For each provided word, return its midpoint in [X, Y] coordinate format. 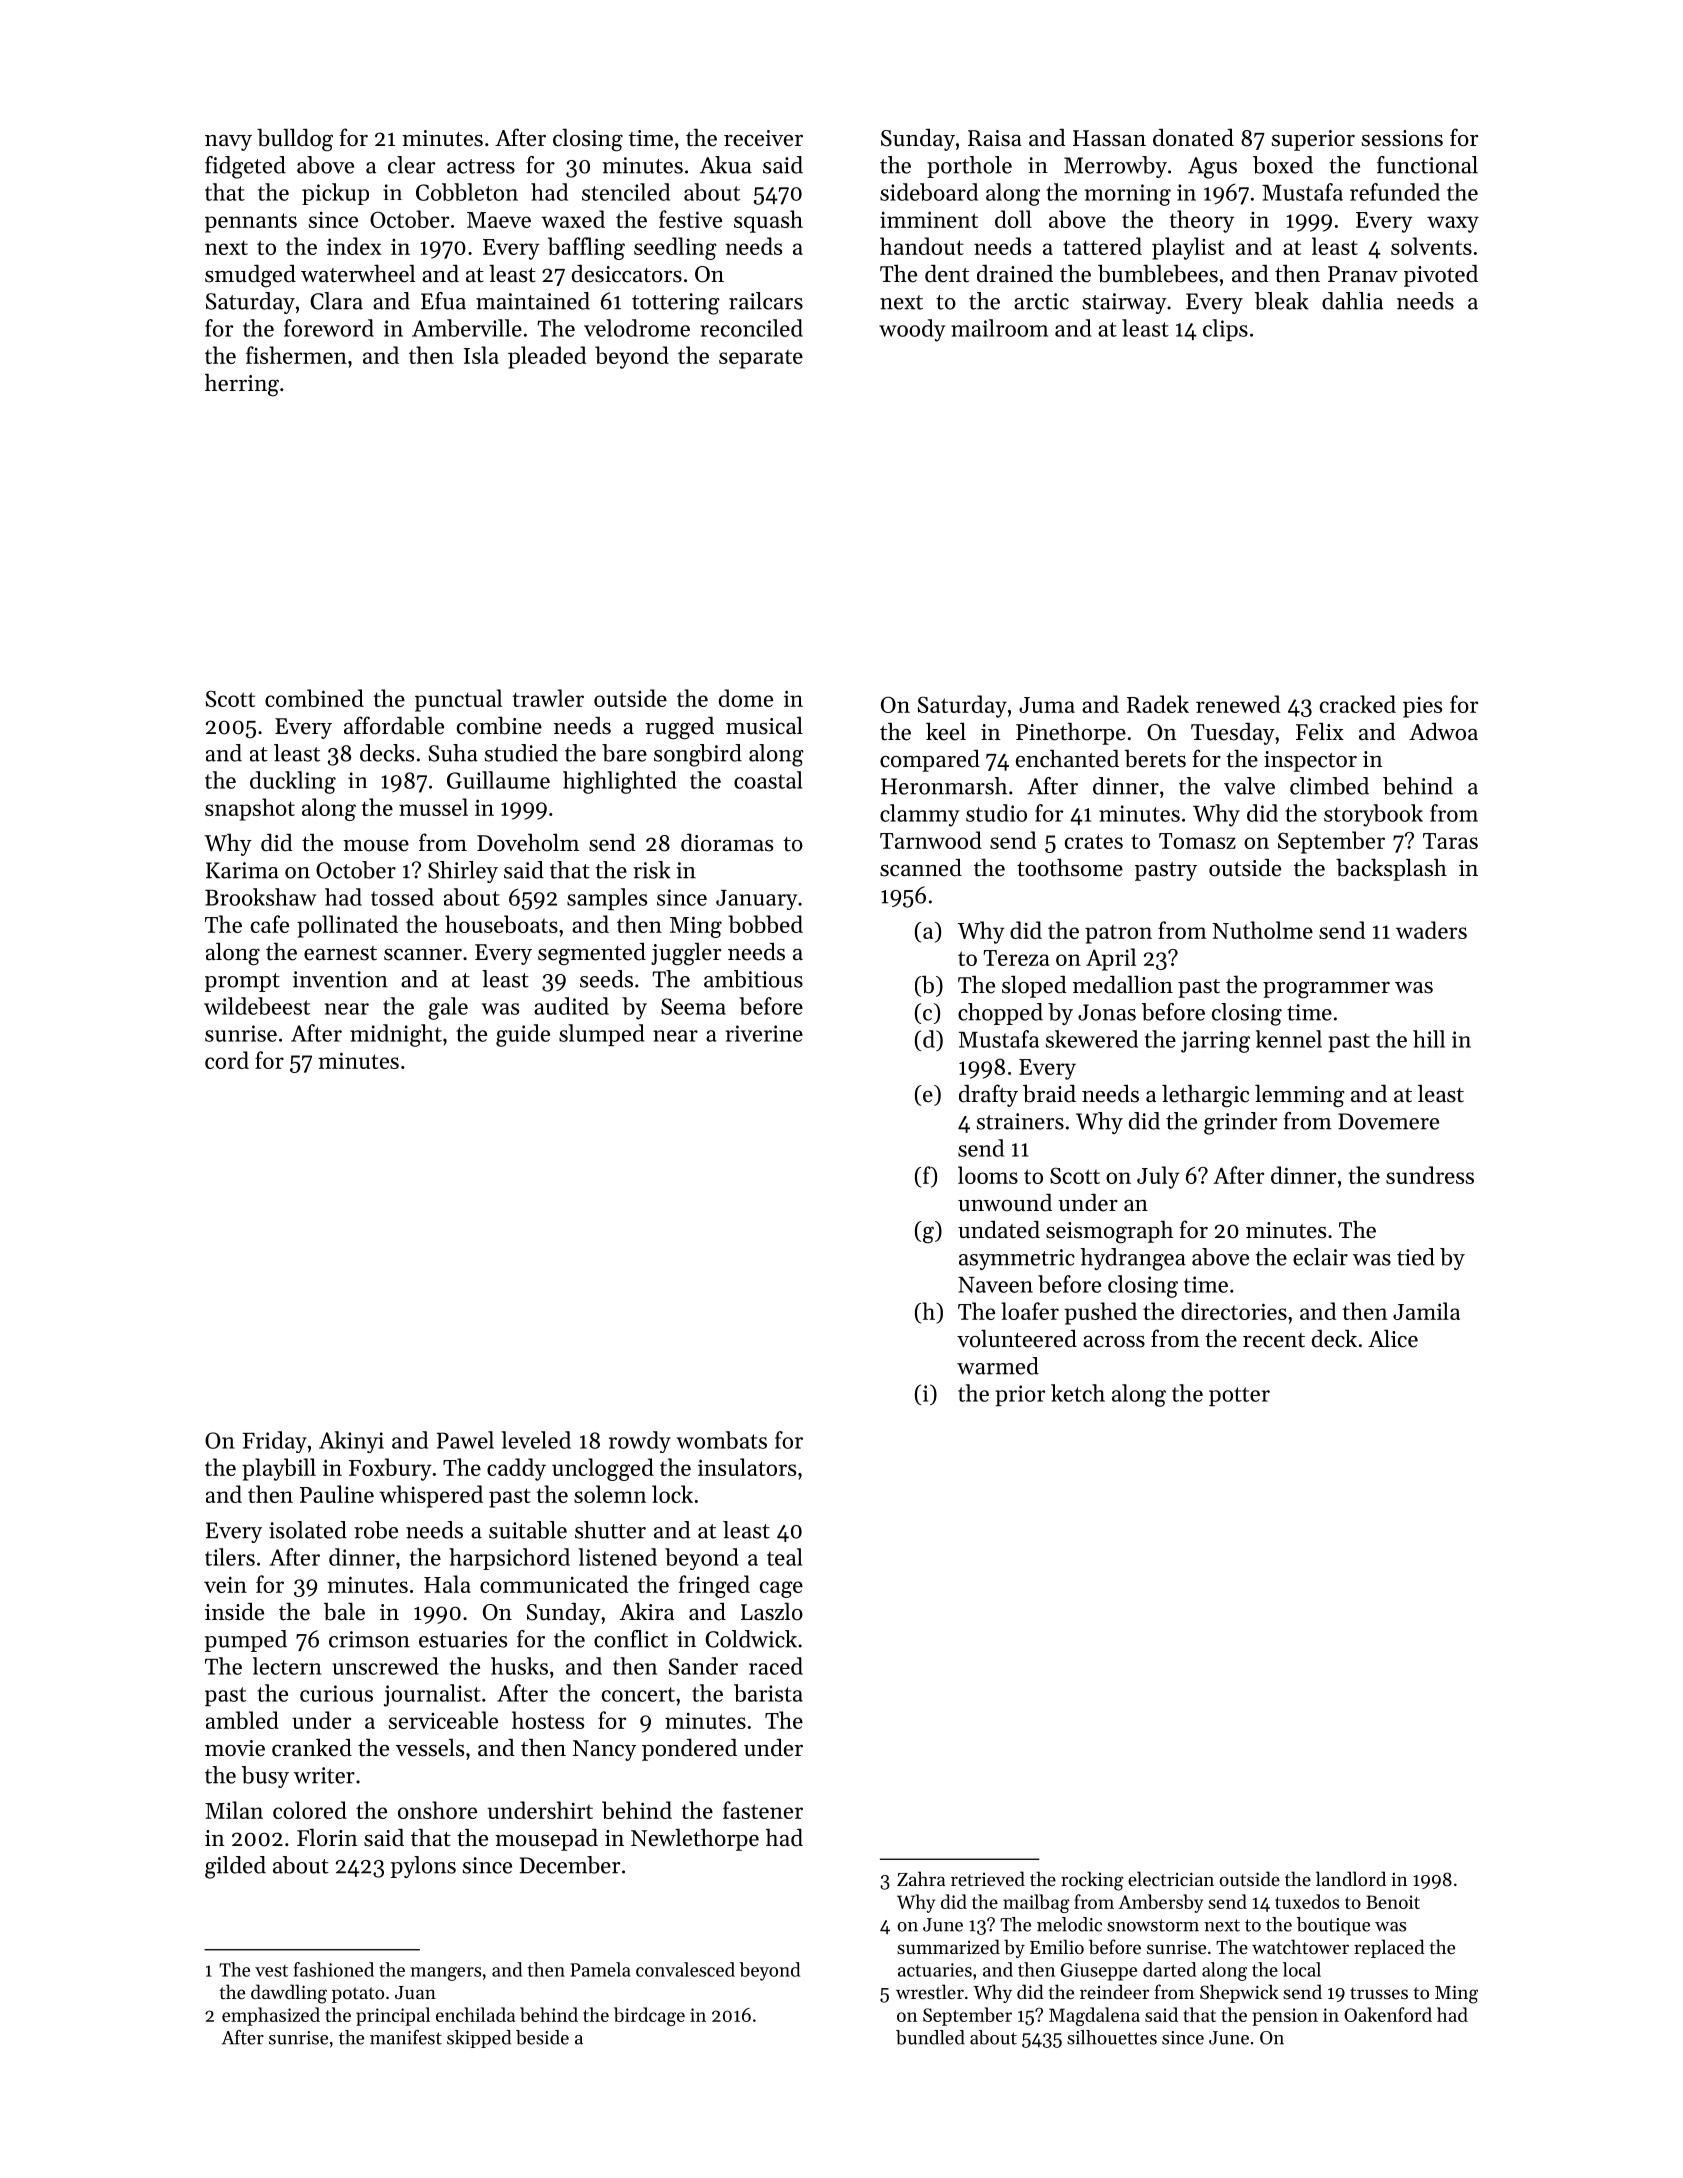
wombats [722, 1440]
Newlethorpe [695, 1839]
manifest [406, 2037]
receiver [763, 138]
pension [1285, 2017]
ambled [242, 1720]
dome [746, 698]
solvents [1431, 246]
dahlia [1352, 301]
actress [481, 166]
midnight [396, 1035]
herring [242, 385]
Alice [1393, 1339]
